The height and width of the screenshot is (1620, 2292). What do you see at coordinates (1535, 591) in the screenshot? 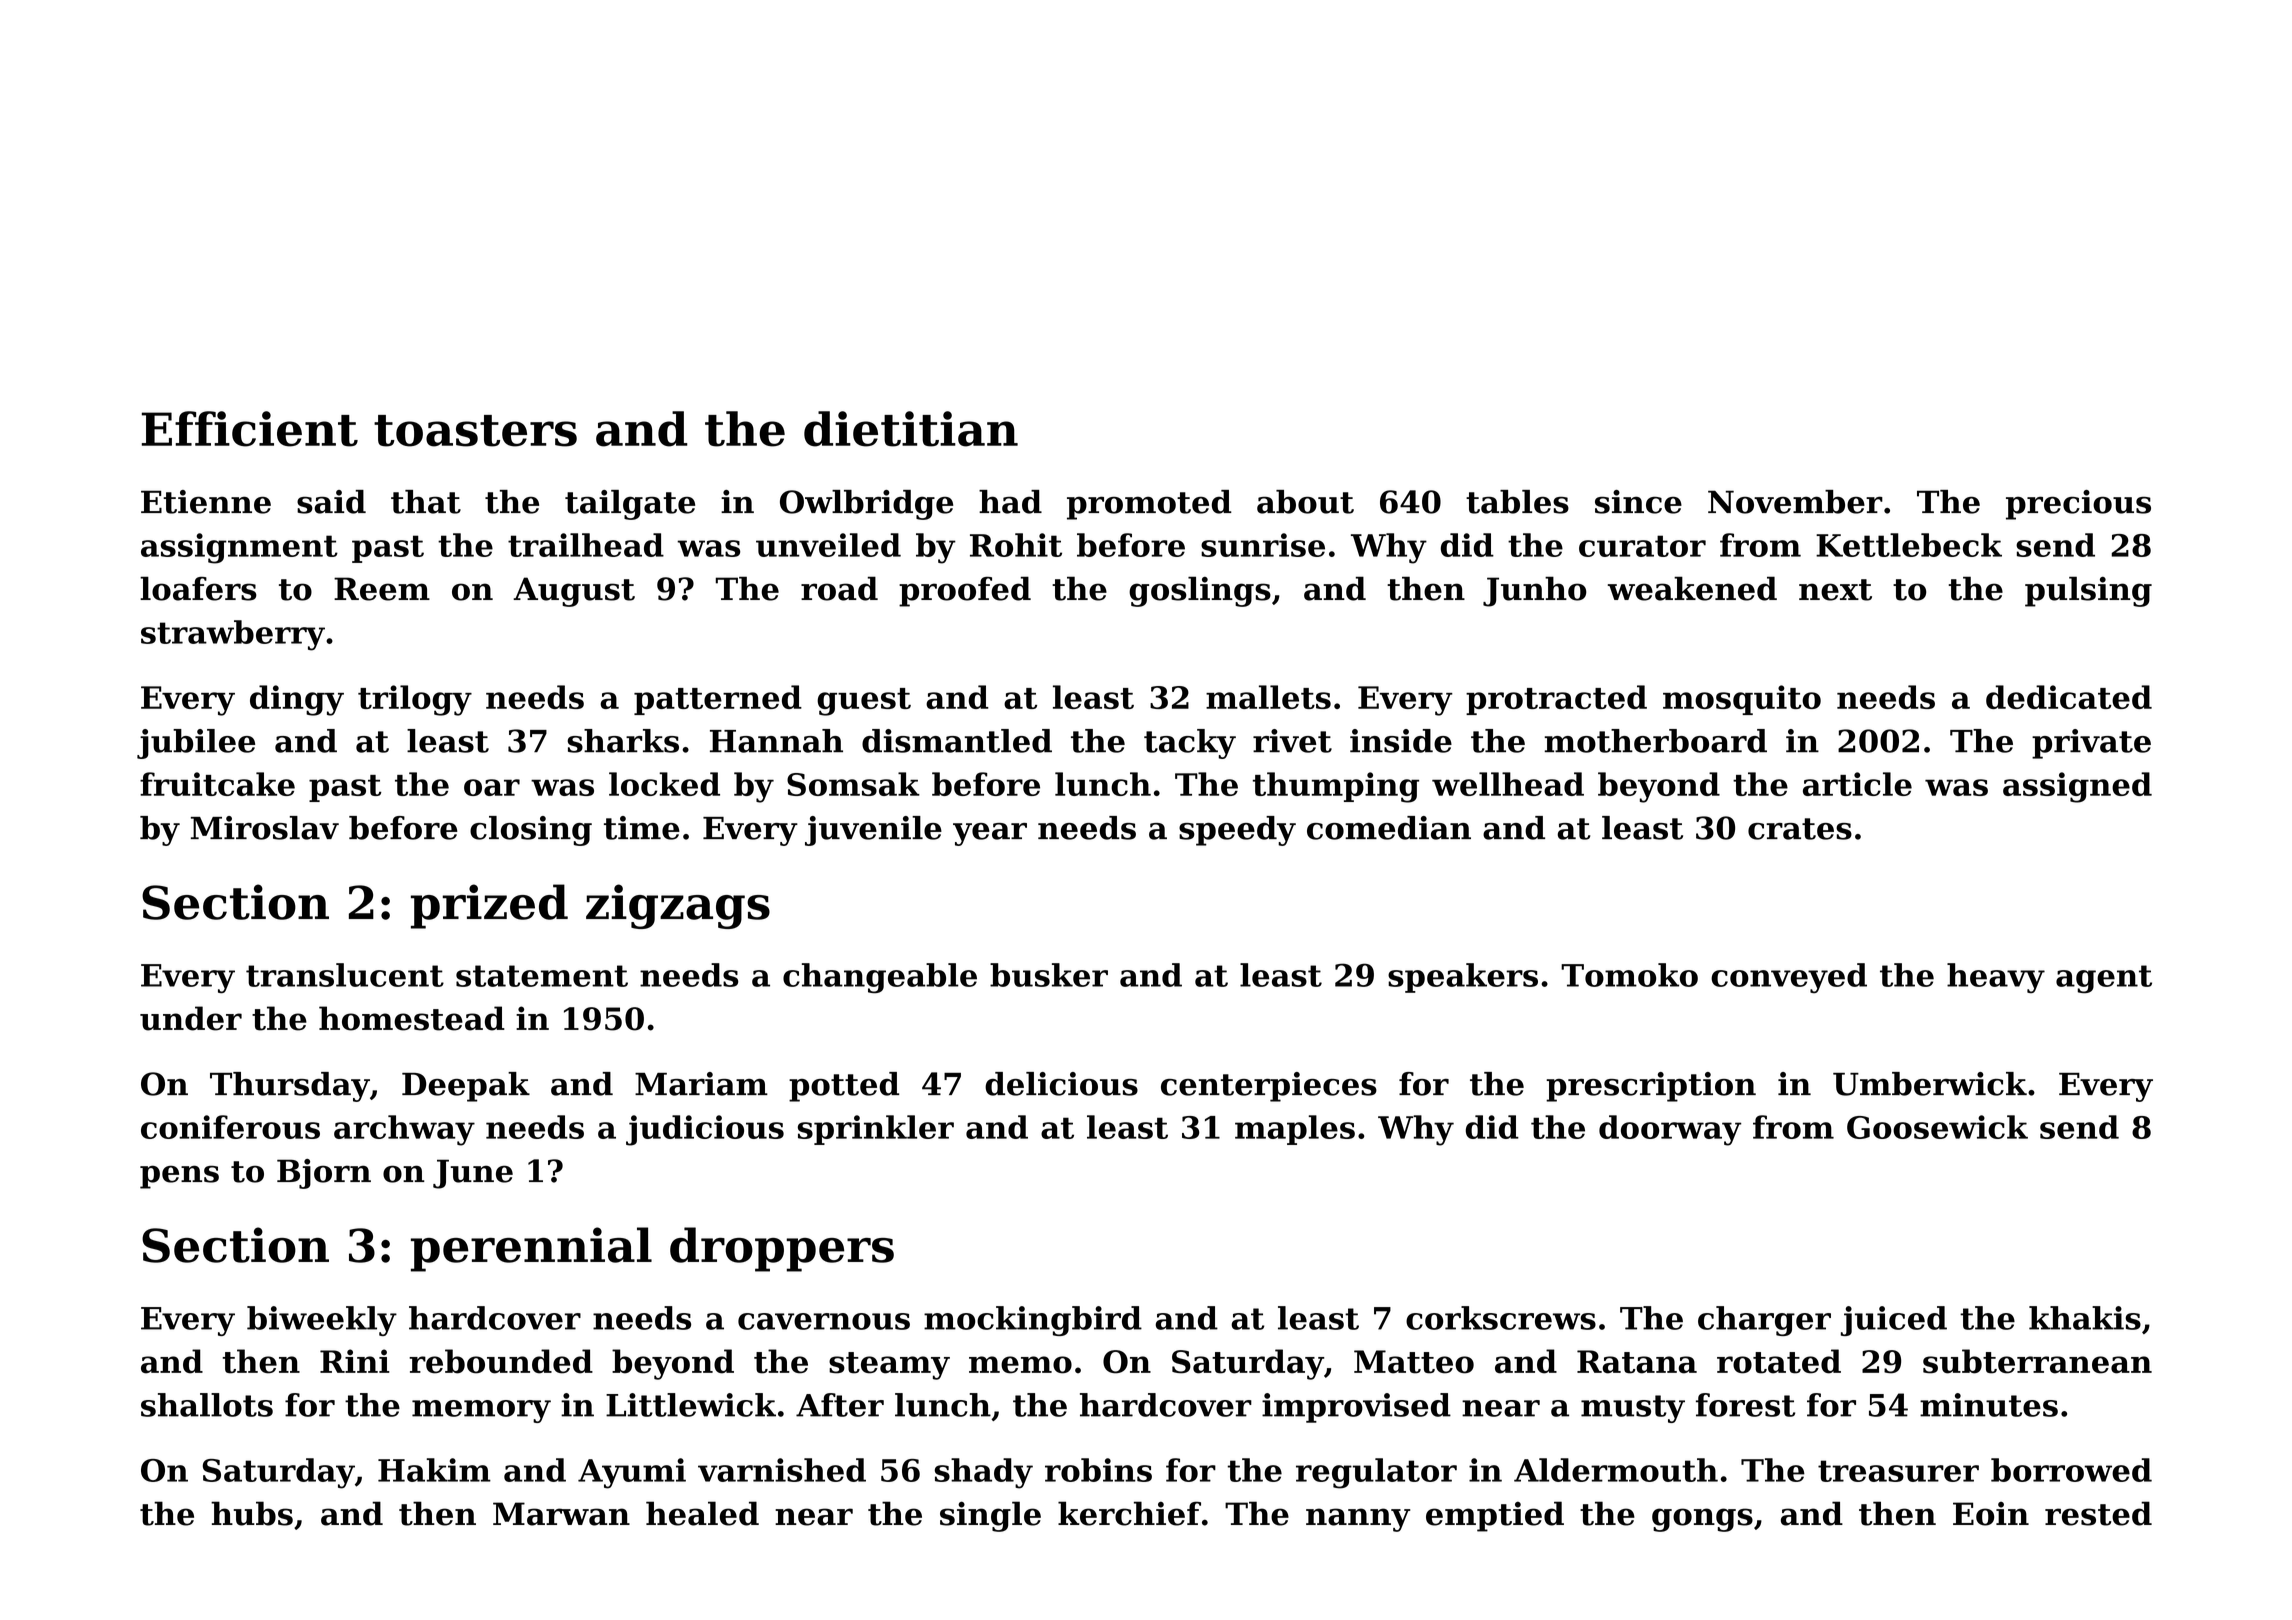
I see `Junho` at bounding box center [1535, 591].
